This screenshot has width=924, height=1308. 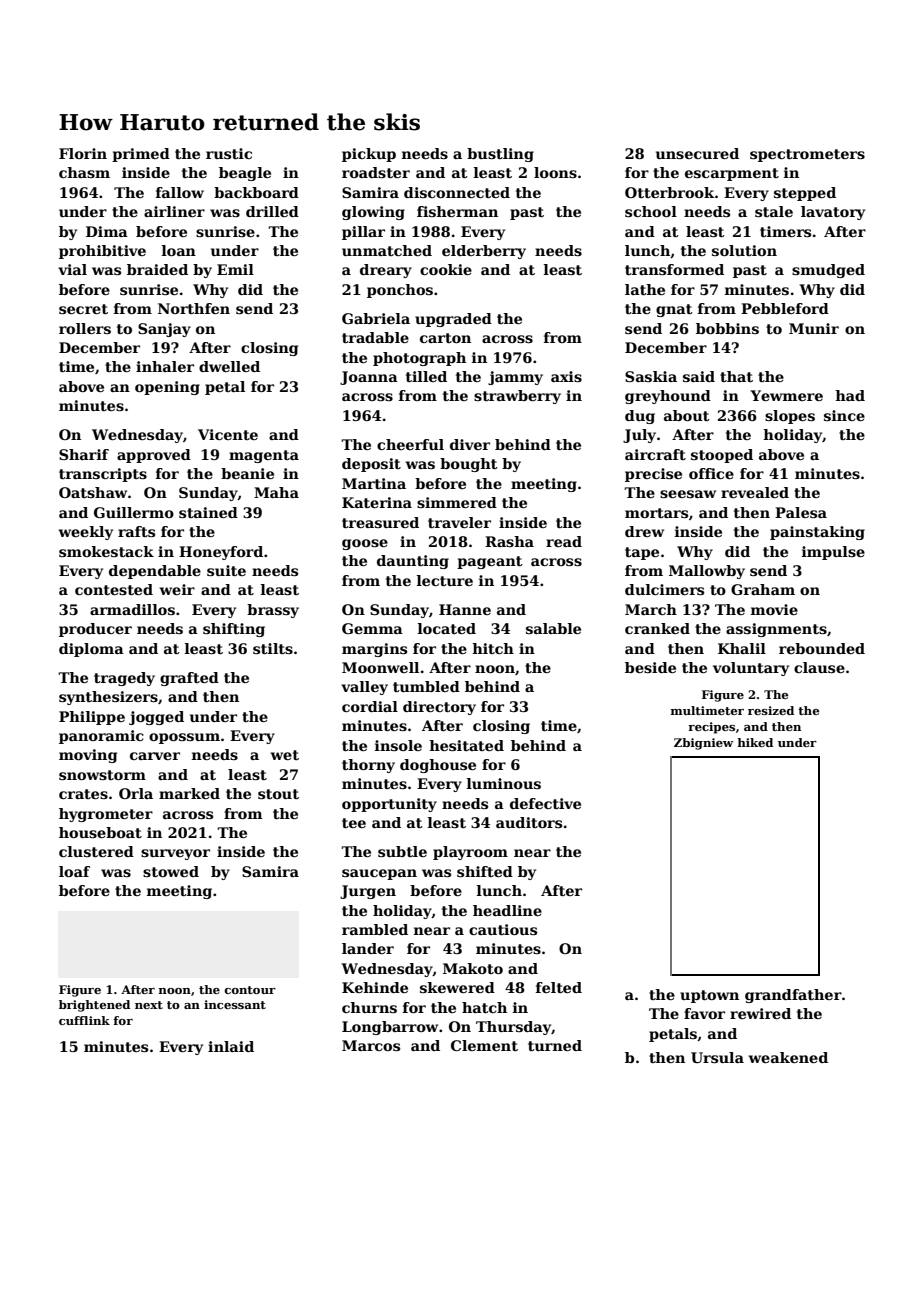 I want to click on next, so click(x=149, y=1005).
